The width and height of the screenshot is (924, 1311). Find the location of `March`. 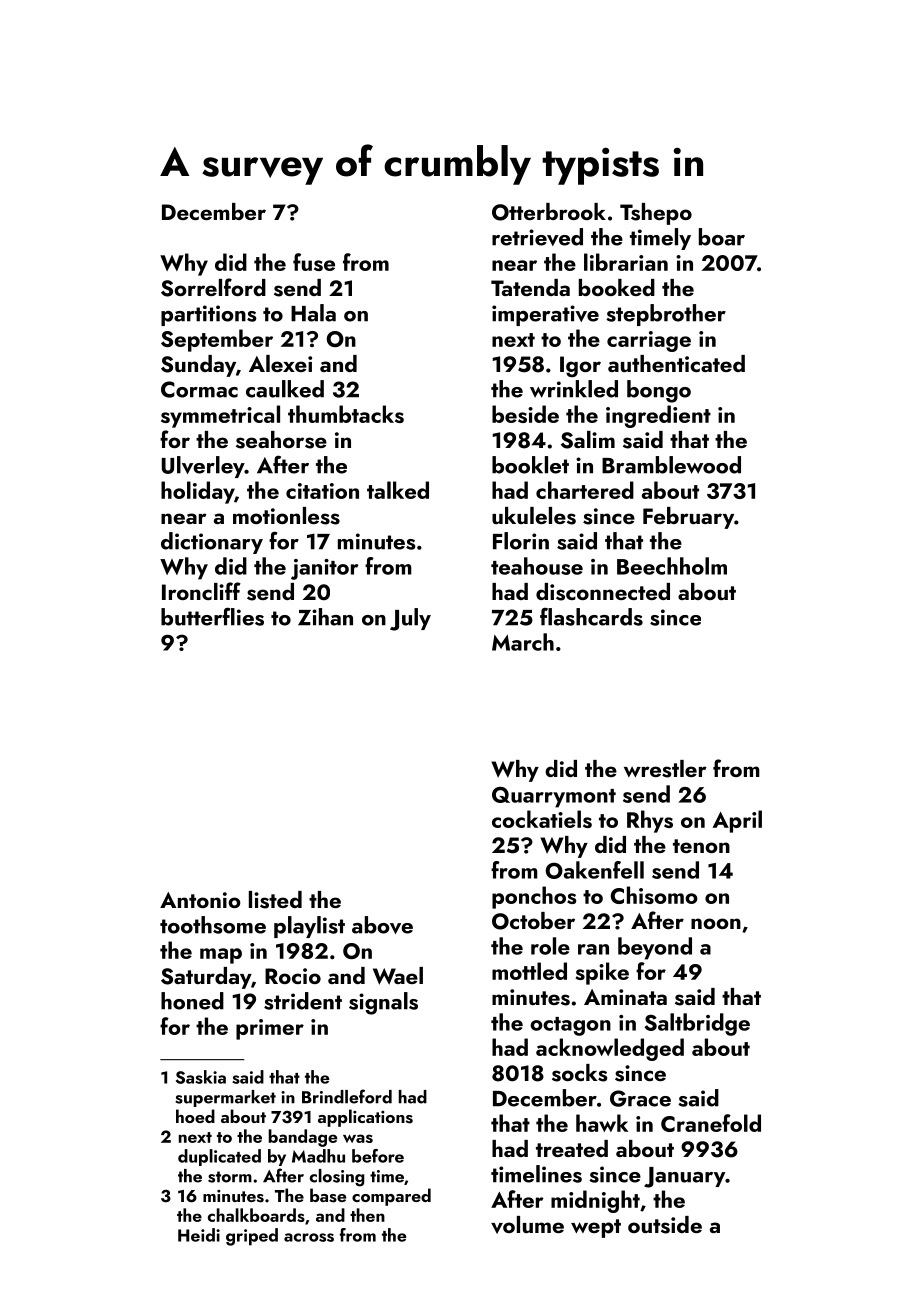

March is located at coordinates (523, 642).
